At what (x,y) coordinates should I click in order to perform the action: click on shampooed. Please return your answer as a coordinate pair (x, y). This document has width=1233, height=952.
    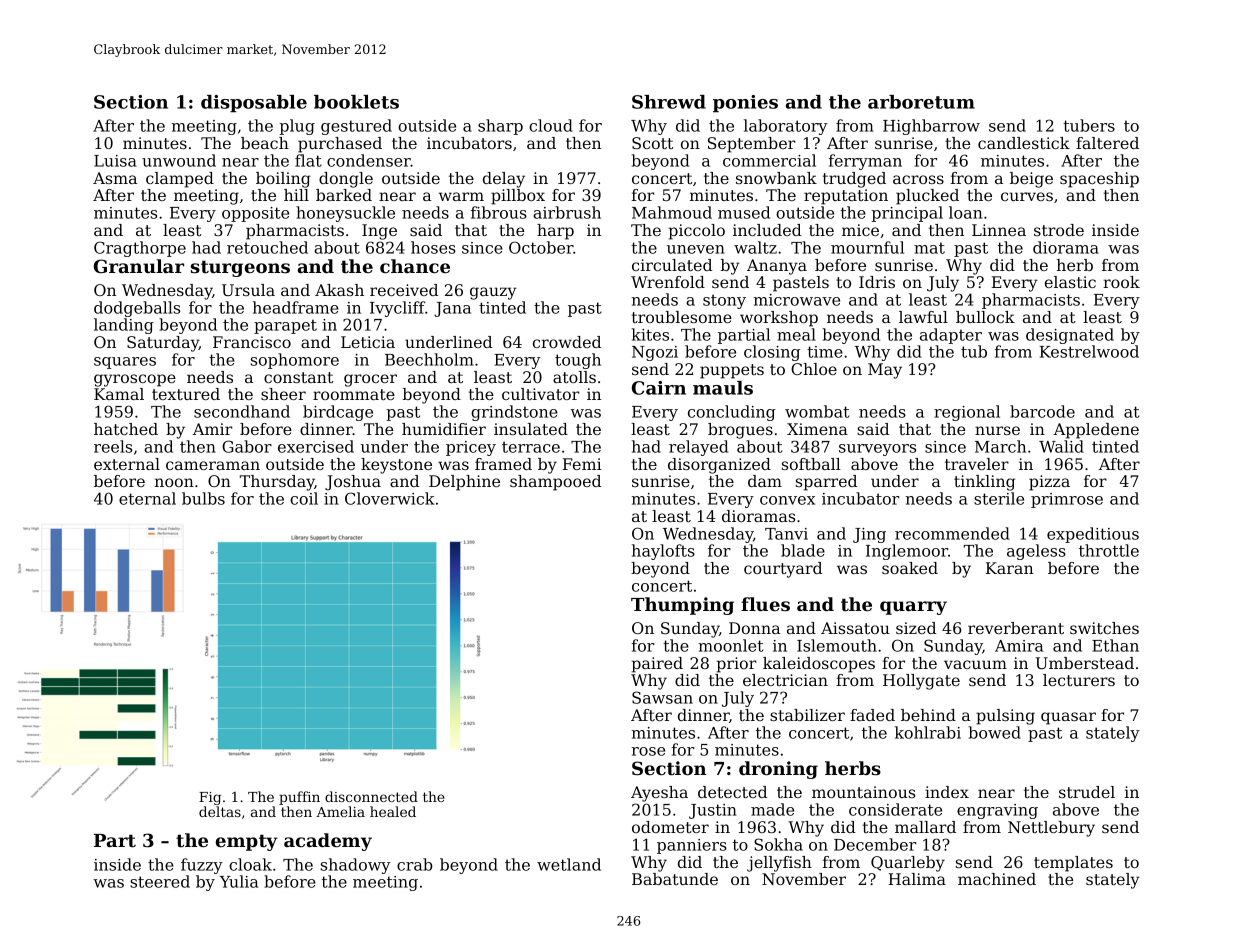
    Looking at the image, I should click on (555, 483).
